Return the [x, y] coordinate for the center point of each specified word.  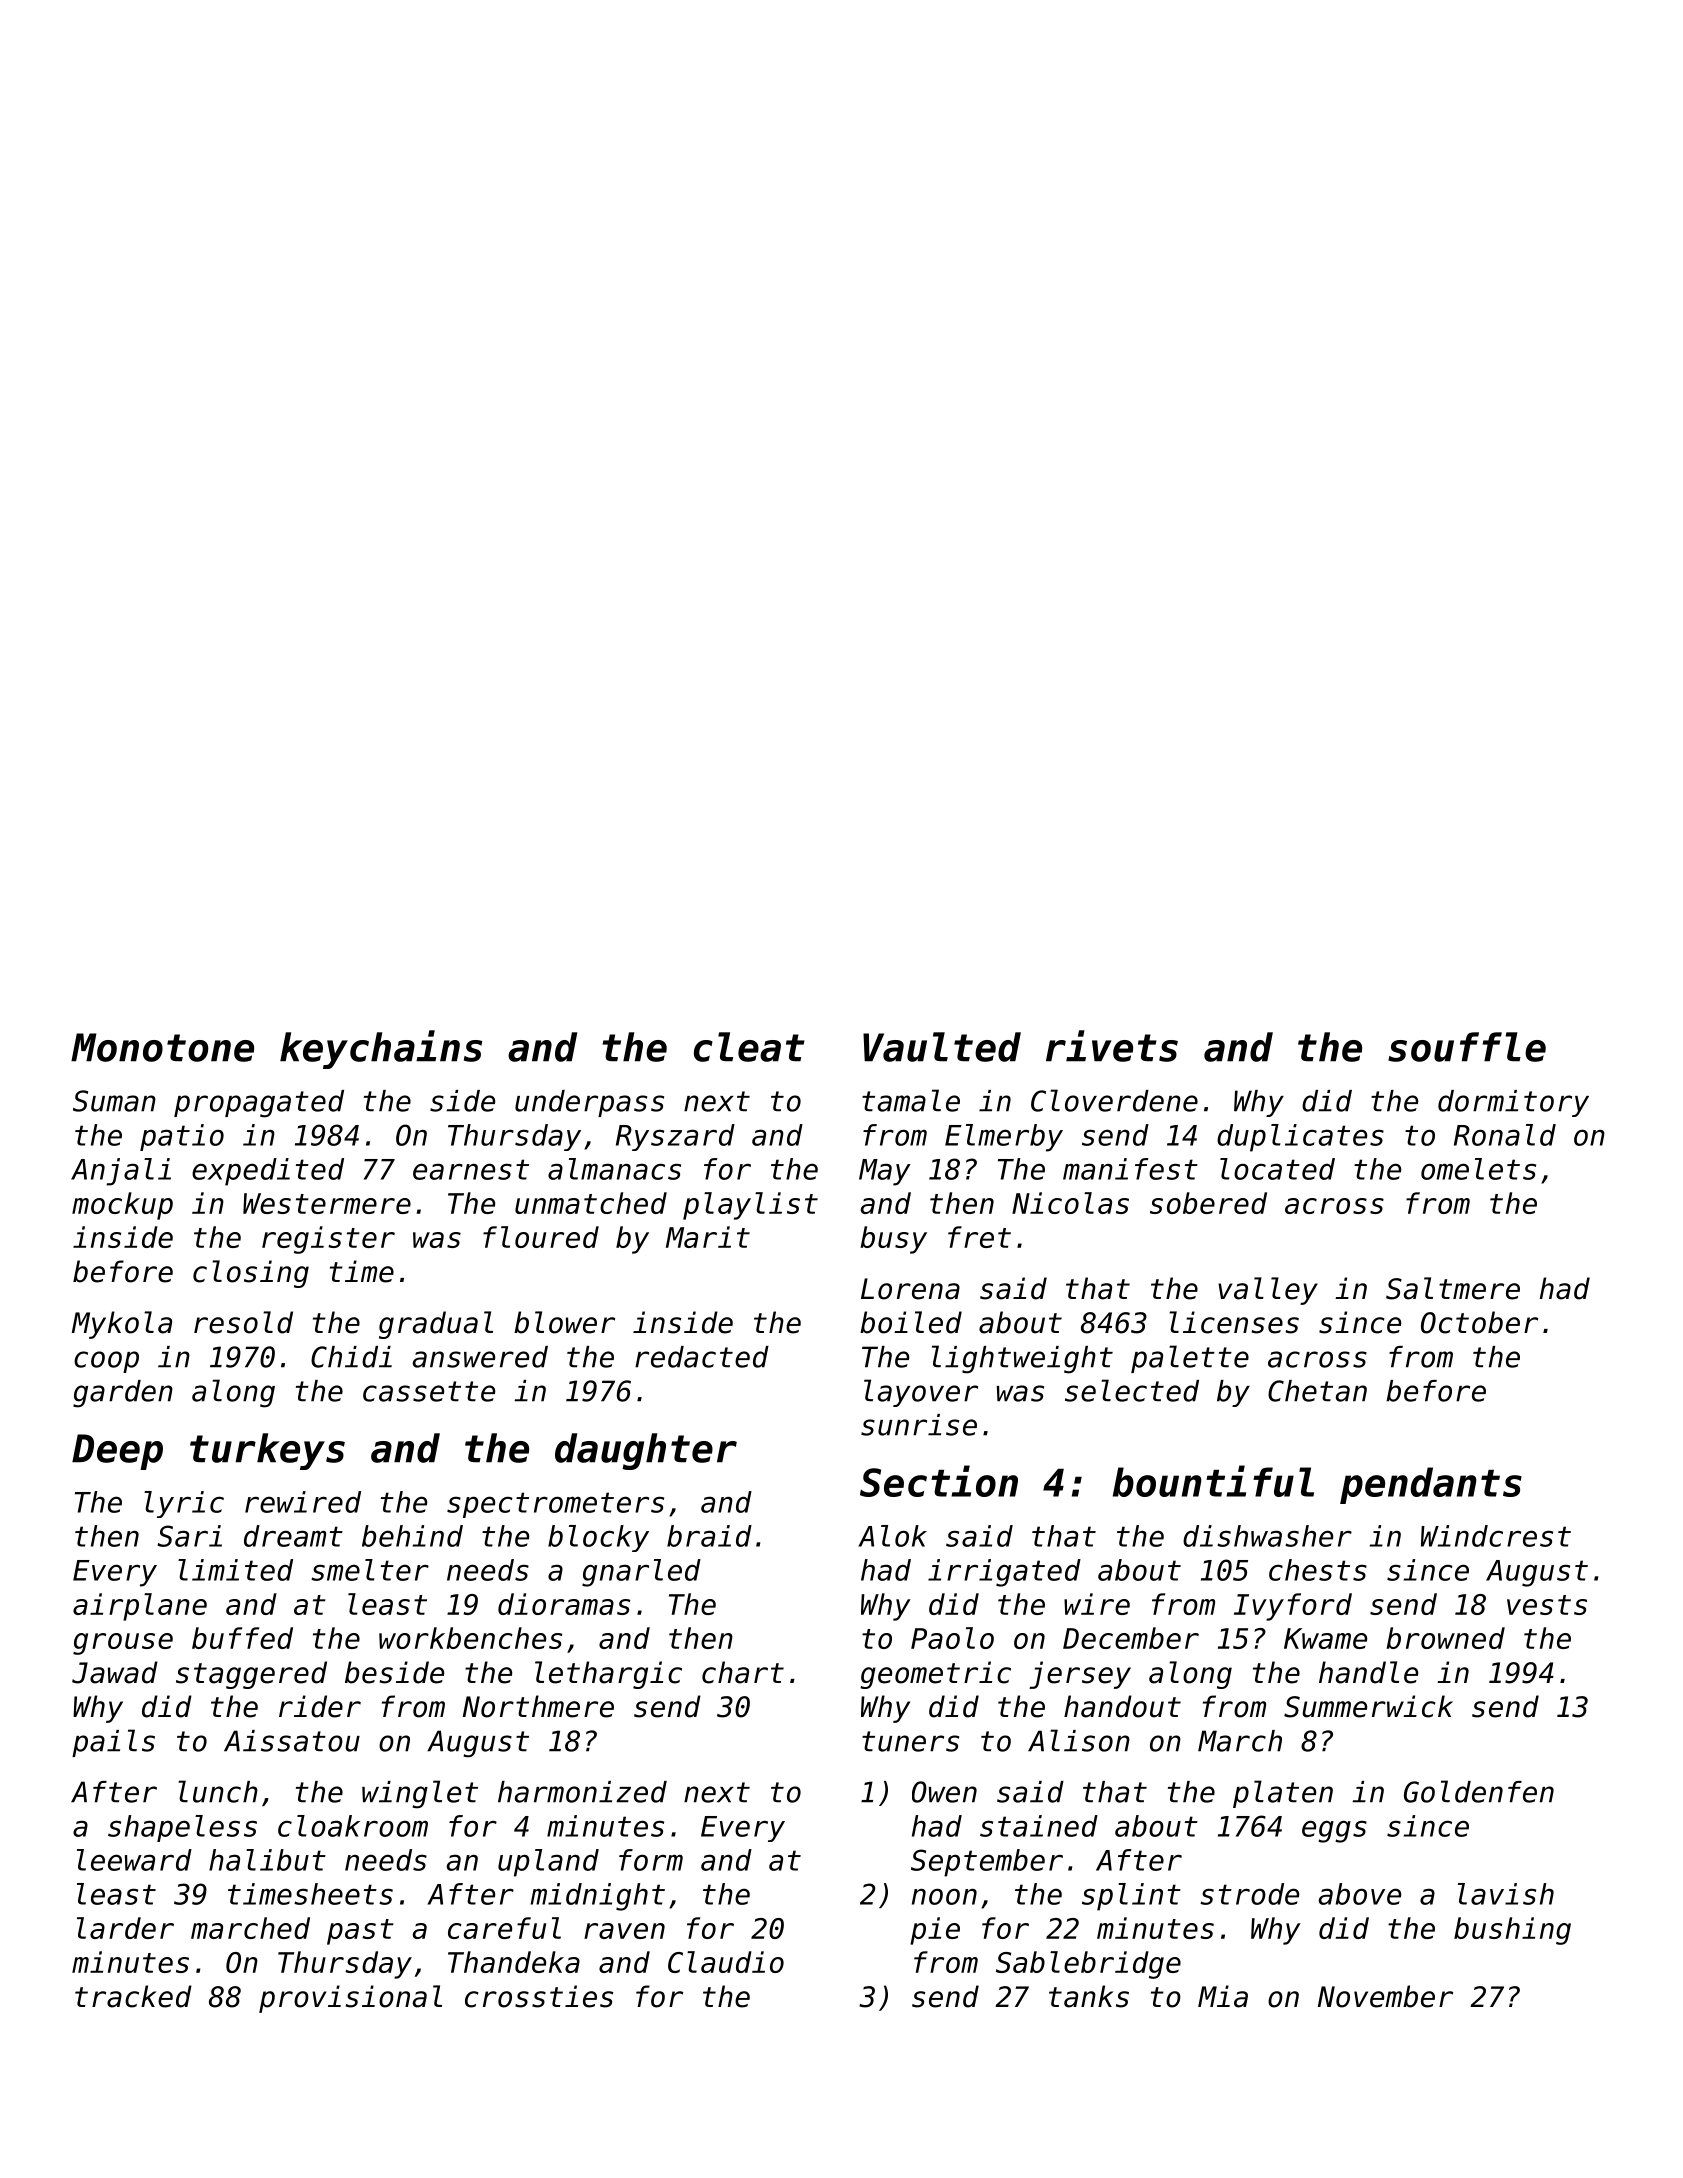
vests [1547, 1605]
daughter [646, 1451]
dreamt [293, 1536]
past [360, 1932]
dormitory [1513, 1103]
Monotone [162, 1047]
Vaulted [942, 1047]
